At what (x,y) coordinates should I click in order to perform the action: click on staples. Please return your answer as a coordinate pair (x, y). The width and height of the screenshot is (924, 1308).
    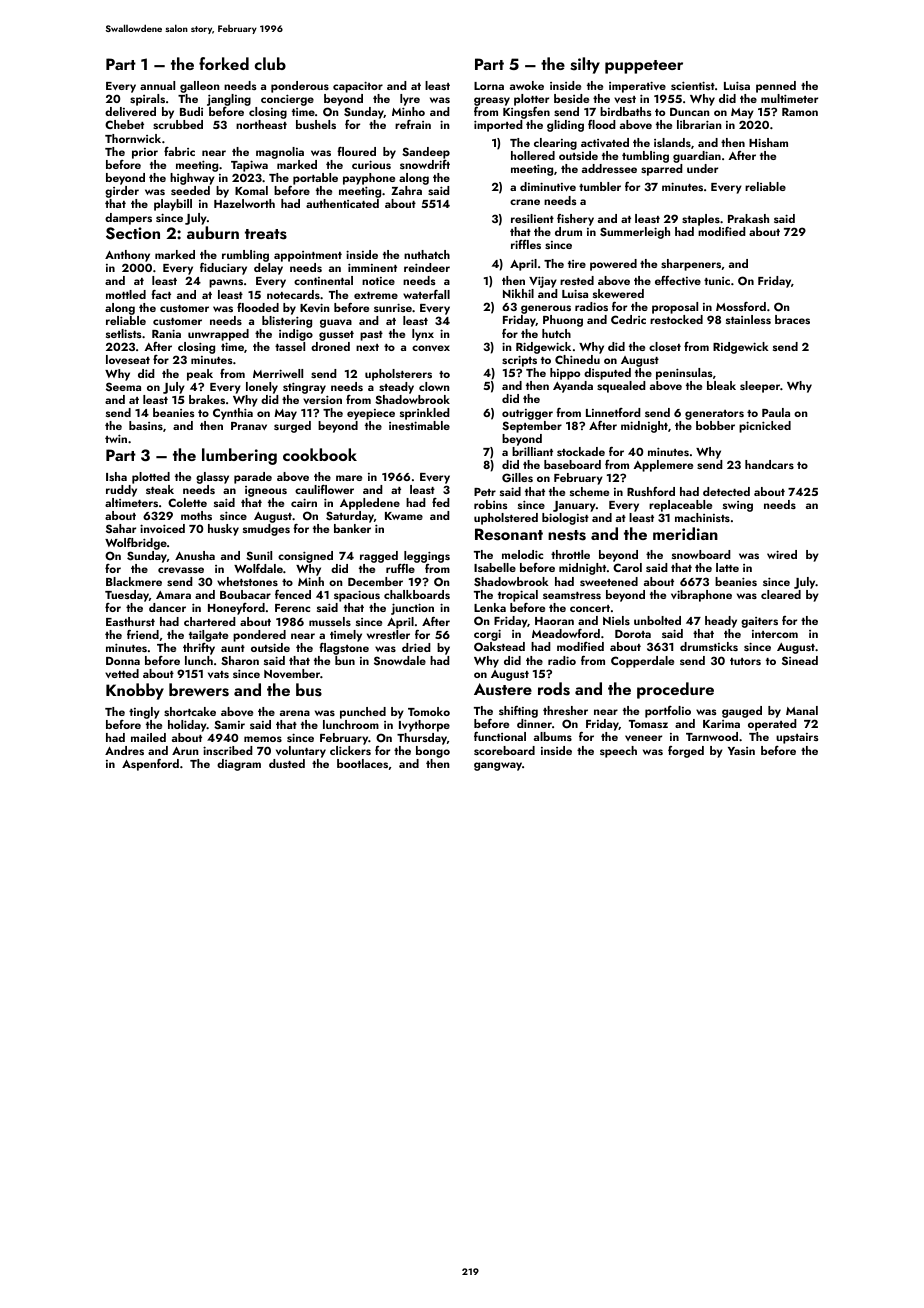
    Looking at the image, I should click on (701, 220).
